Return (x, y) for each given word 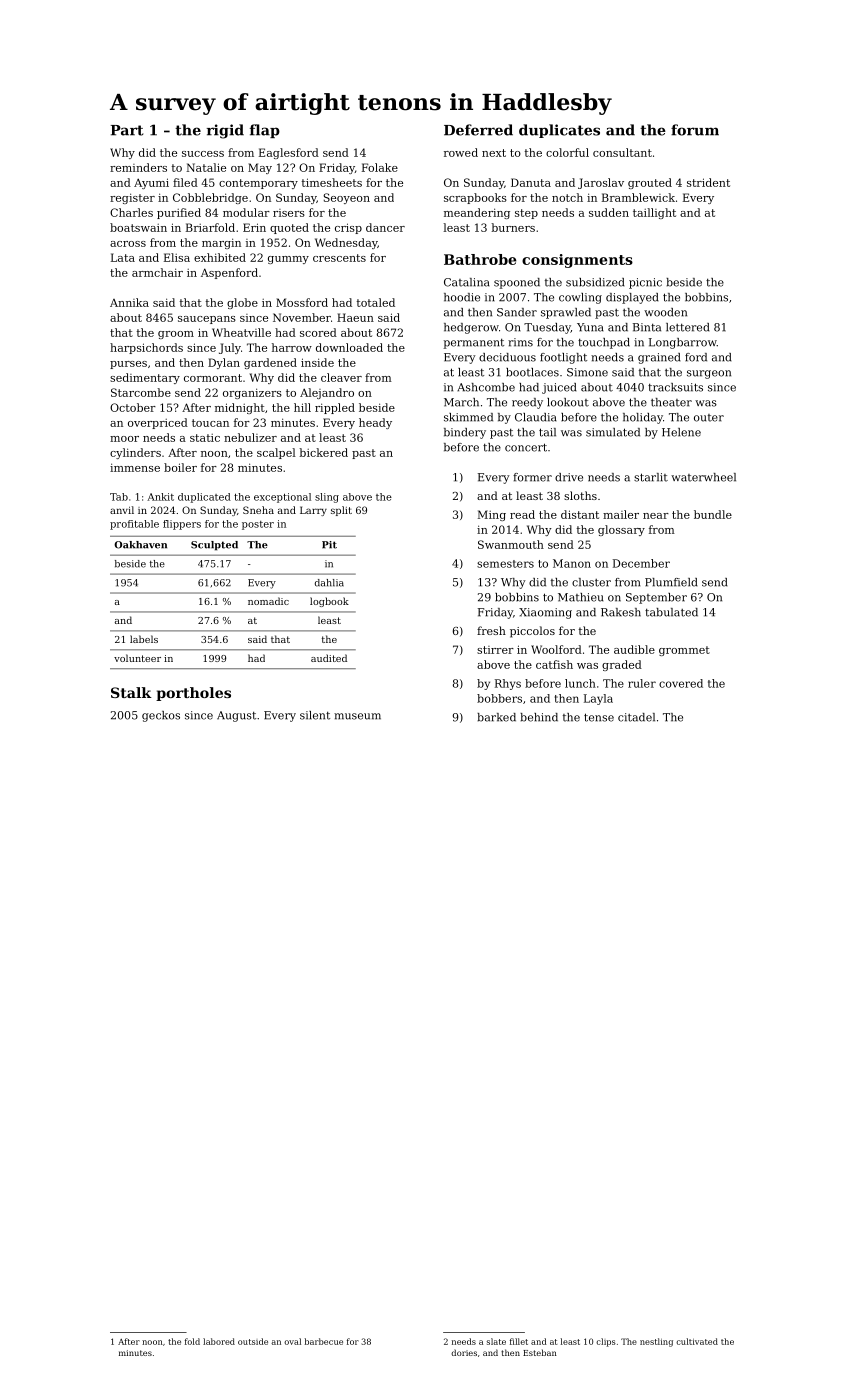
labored (219, 1341)
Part (127, 130)
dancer (385, 227)
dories (464, 1352)
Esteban (540, 1352)
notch (567, 197)
